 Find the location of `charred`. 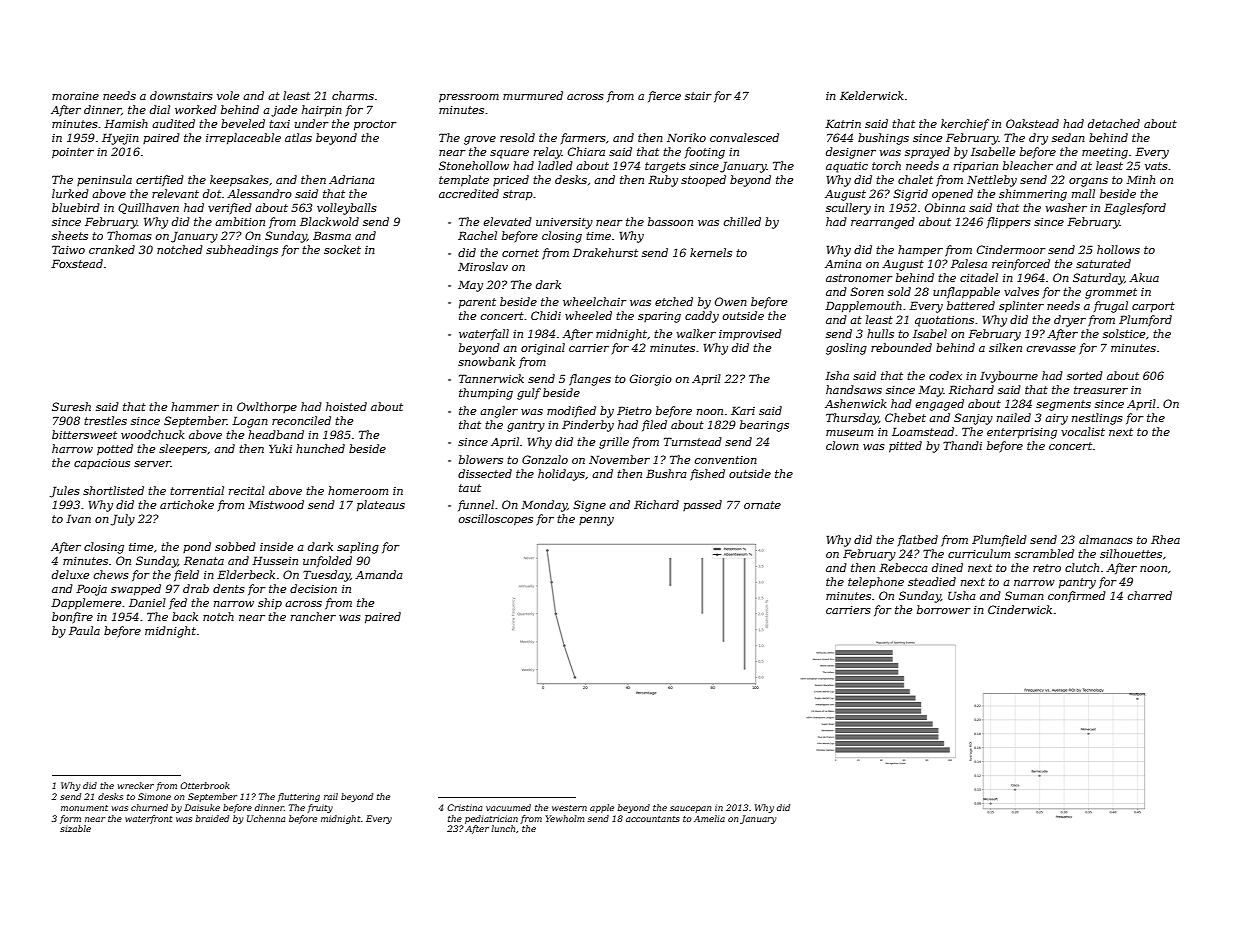

charred is located at coordinates (1150, 595).
